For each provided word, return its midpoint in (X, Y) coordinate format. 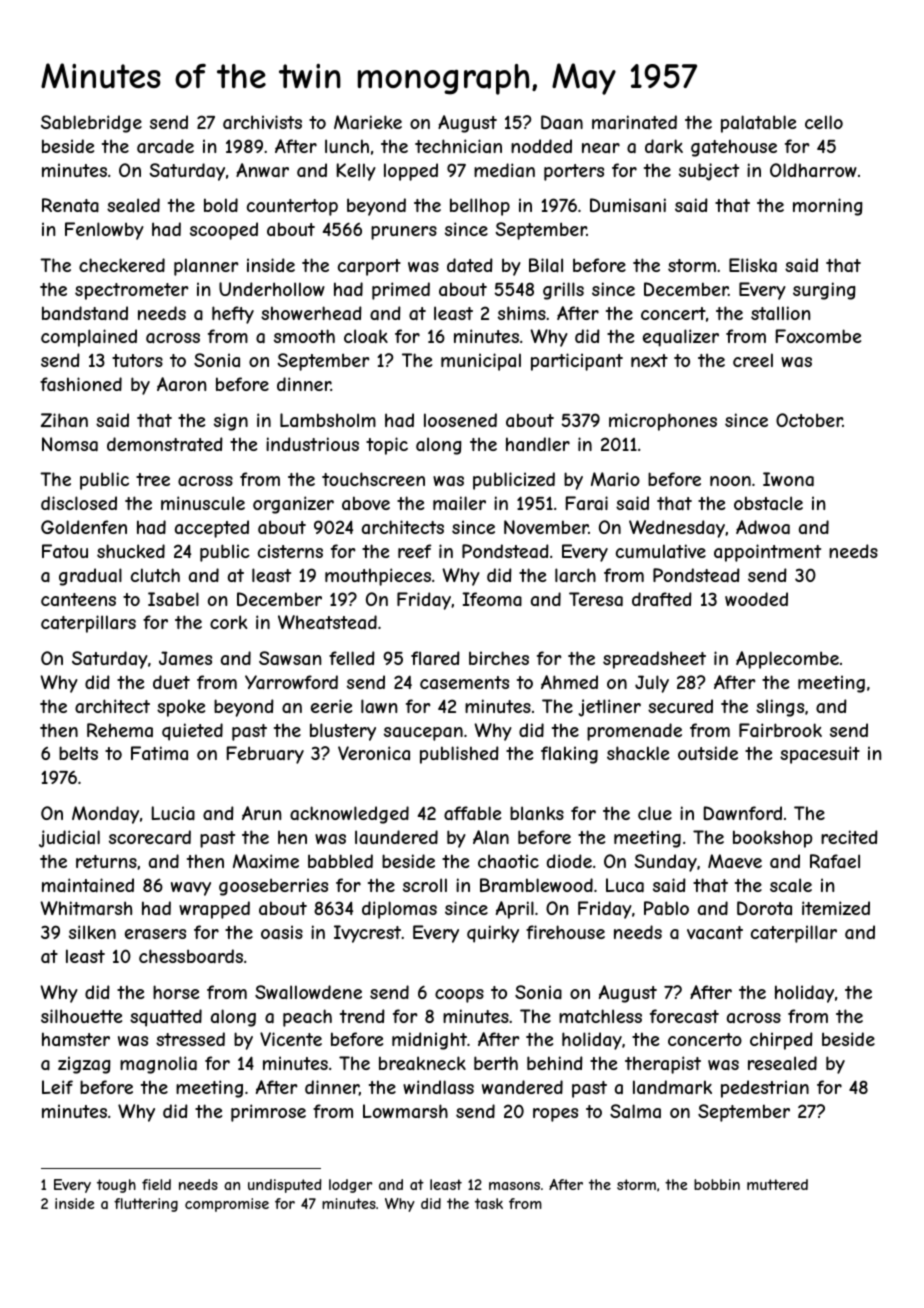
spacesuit (820, 755)
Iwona (788, 479)
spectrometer (132, 291)
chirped (781, 1041)
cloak (366, 336)
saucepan (423, 734)
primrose (268, 1113)
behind (555, 1063)
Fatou (65, 551)
